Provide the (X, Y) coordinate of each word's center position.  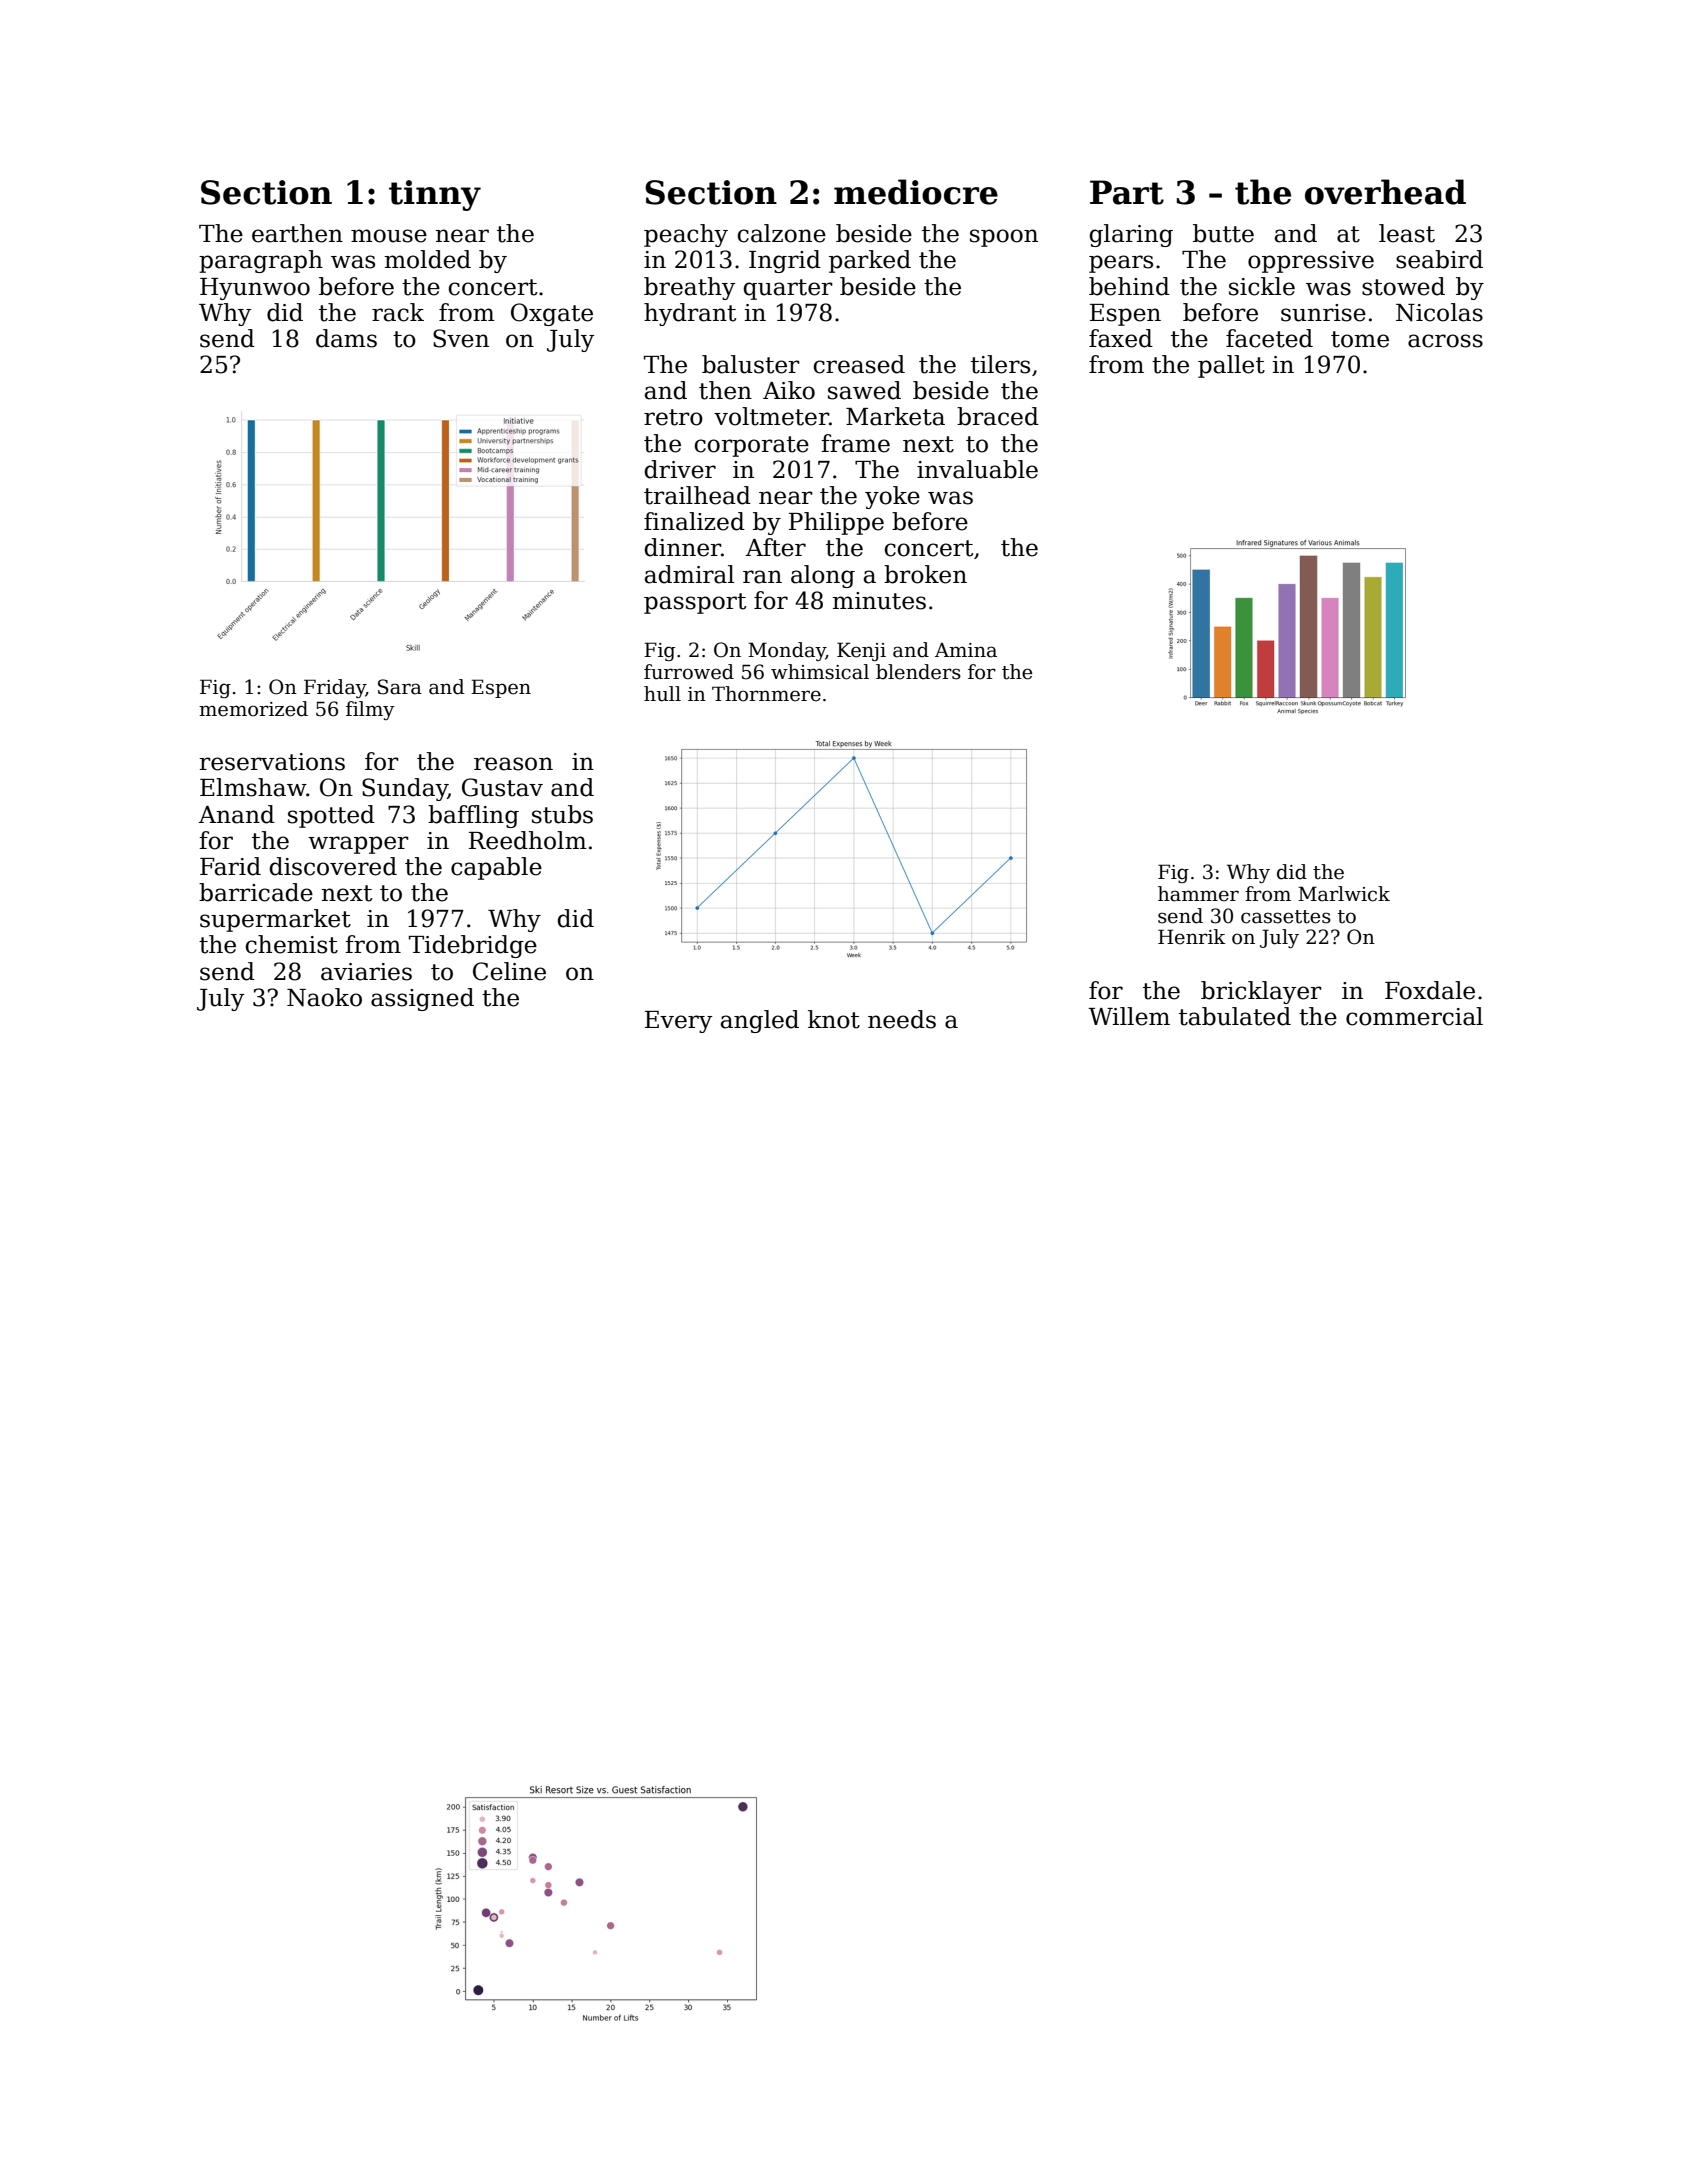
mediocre (916, 192)
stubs (562, 814)
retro (673, 417)
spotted (331, 816)
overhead (1385, 192)
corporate (752, 446)
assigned (422, 999)
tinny (435, 195)
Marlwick (1344, 894)
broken (925, 574)
